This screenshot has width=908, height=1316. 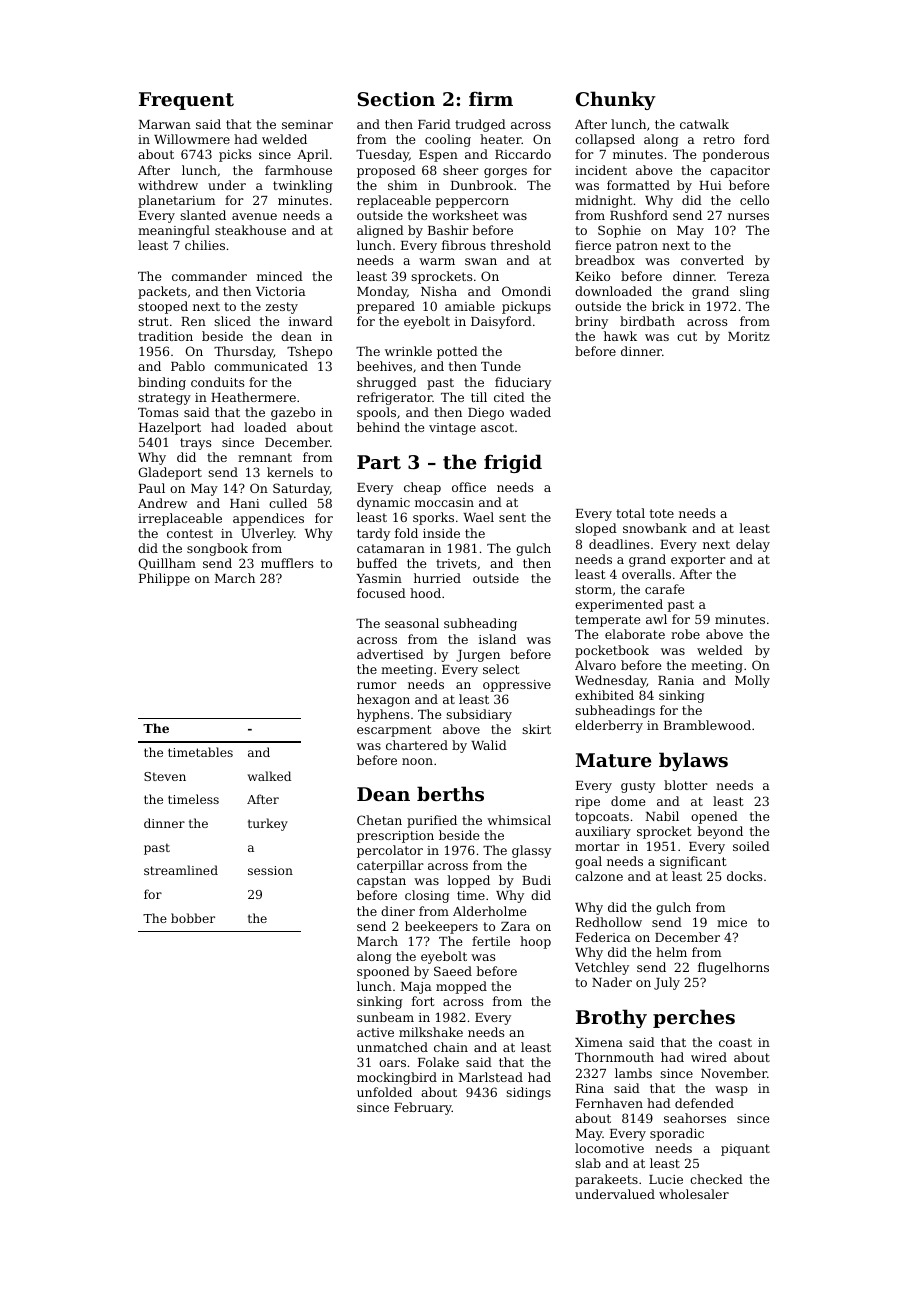 What do you see at coordinates (235, 155) in the screenshot?
I see `picks` at bounding box center [235, 155].
